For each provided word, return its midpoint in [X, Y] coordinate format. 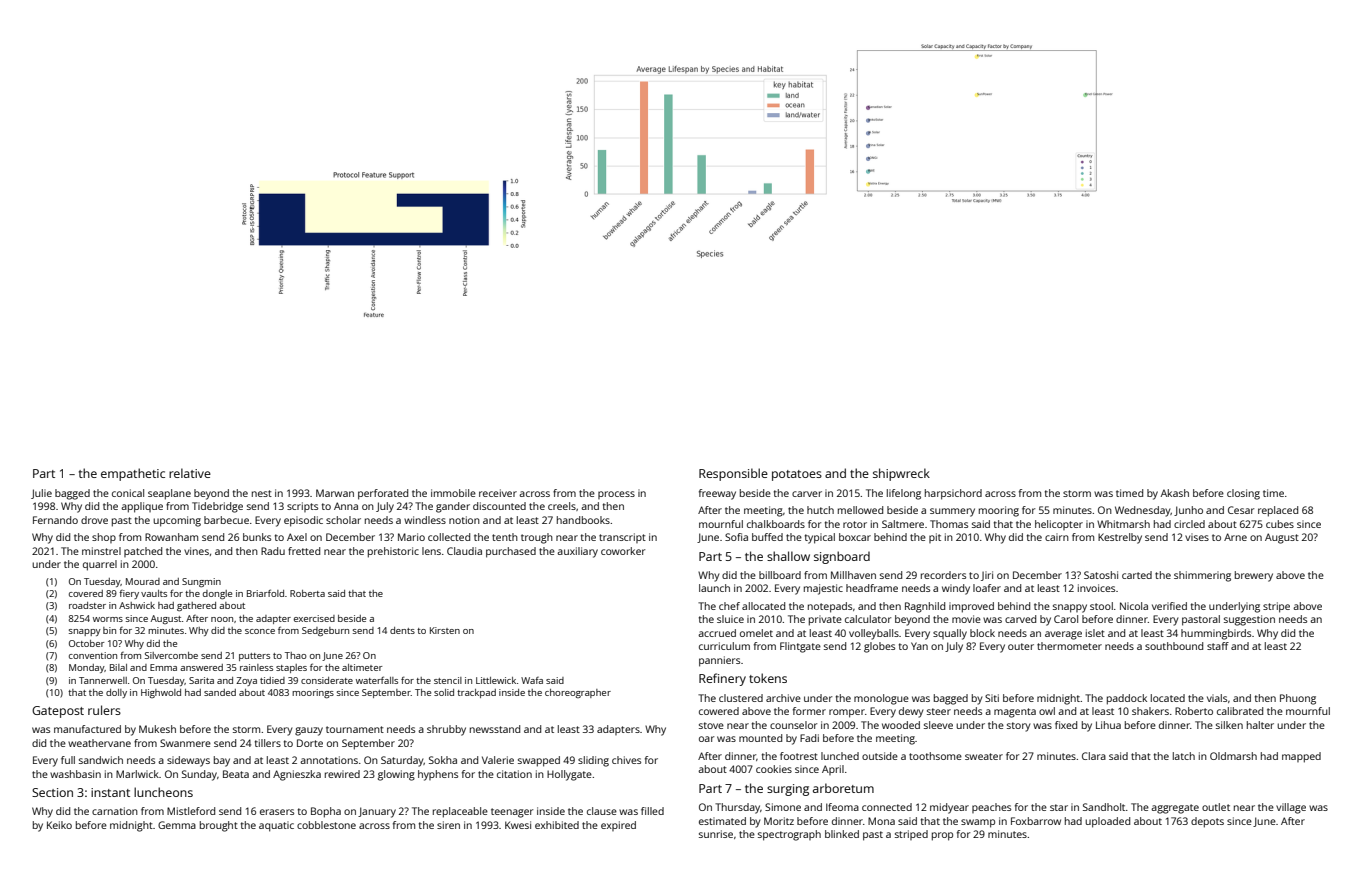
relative [190, 473]
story [1018, 727]
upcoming [177, 521]
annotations [329, 760]
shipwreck [901, 474]
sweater [984, 756]
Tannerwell [103, 680]
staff [1218, 646]
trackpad [476, 693]
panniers [719, 661]
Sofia [736, 537]
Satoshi [1101, 575]
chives [626, 760]
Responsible [733, 474]
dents [402, 630]
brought [219, 826]
